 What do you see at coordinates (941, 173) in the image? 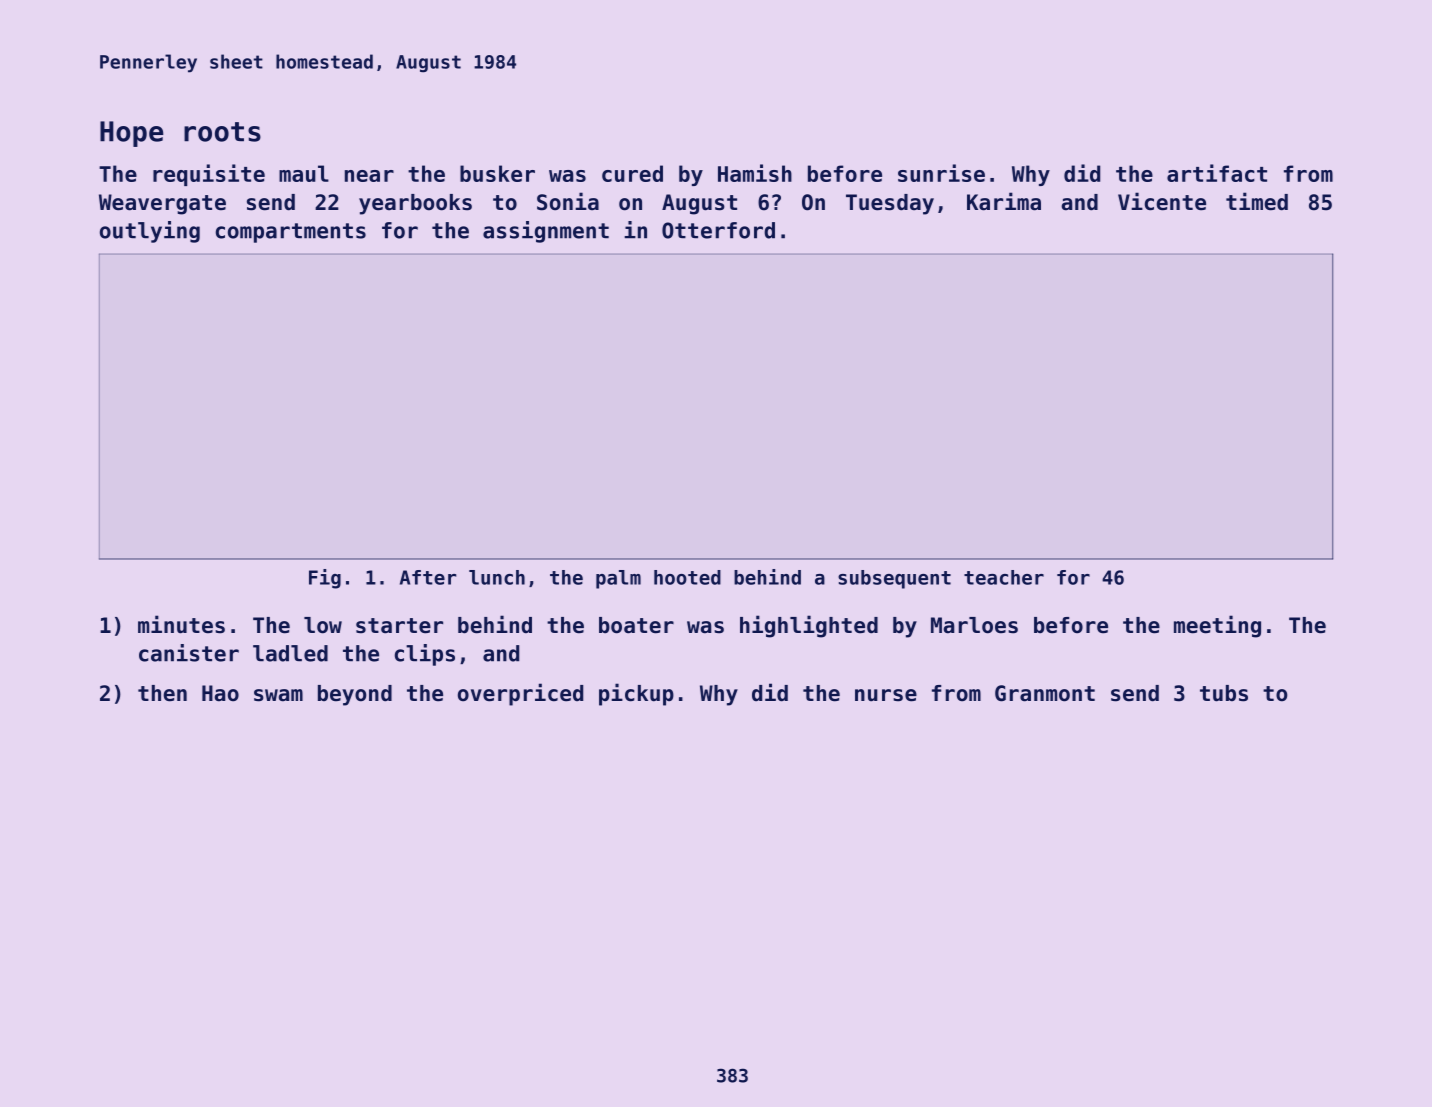
I see `sunrise` at bounding box center [941, 173].
